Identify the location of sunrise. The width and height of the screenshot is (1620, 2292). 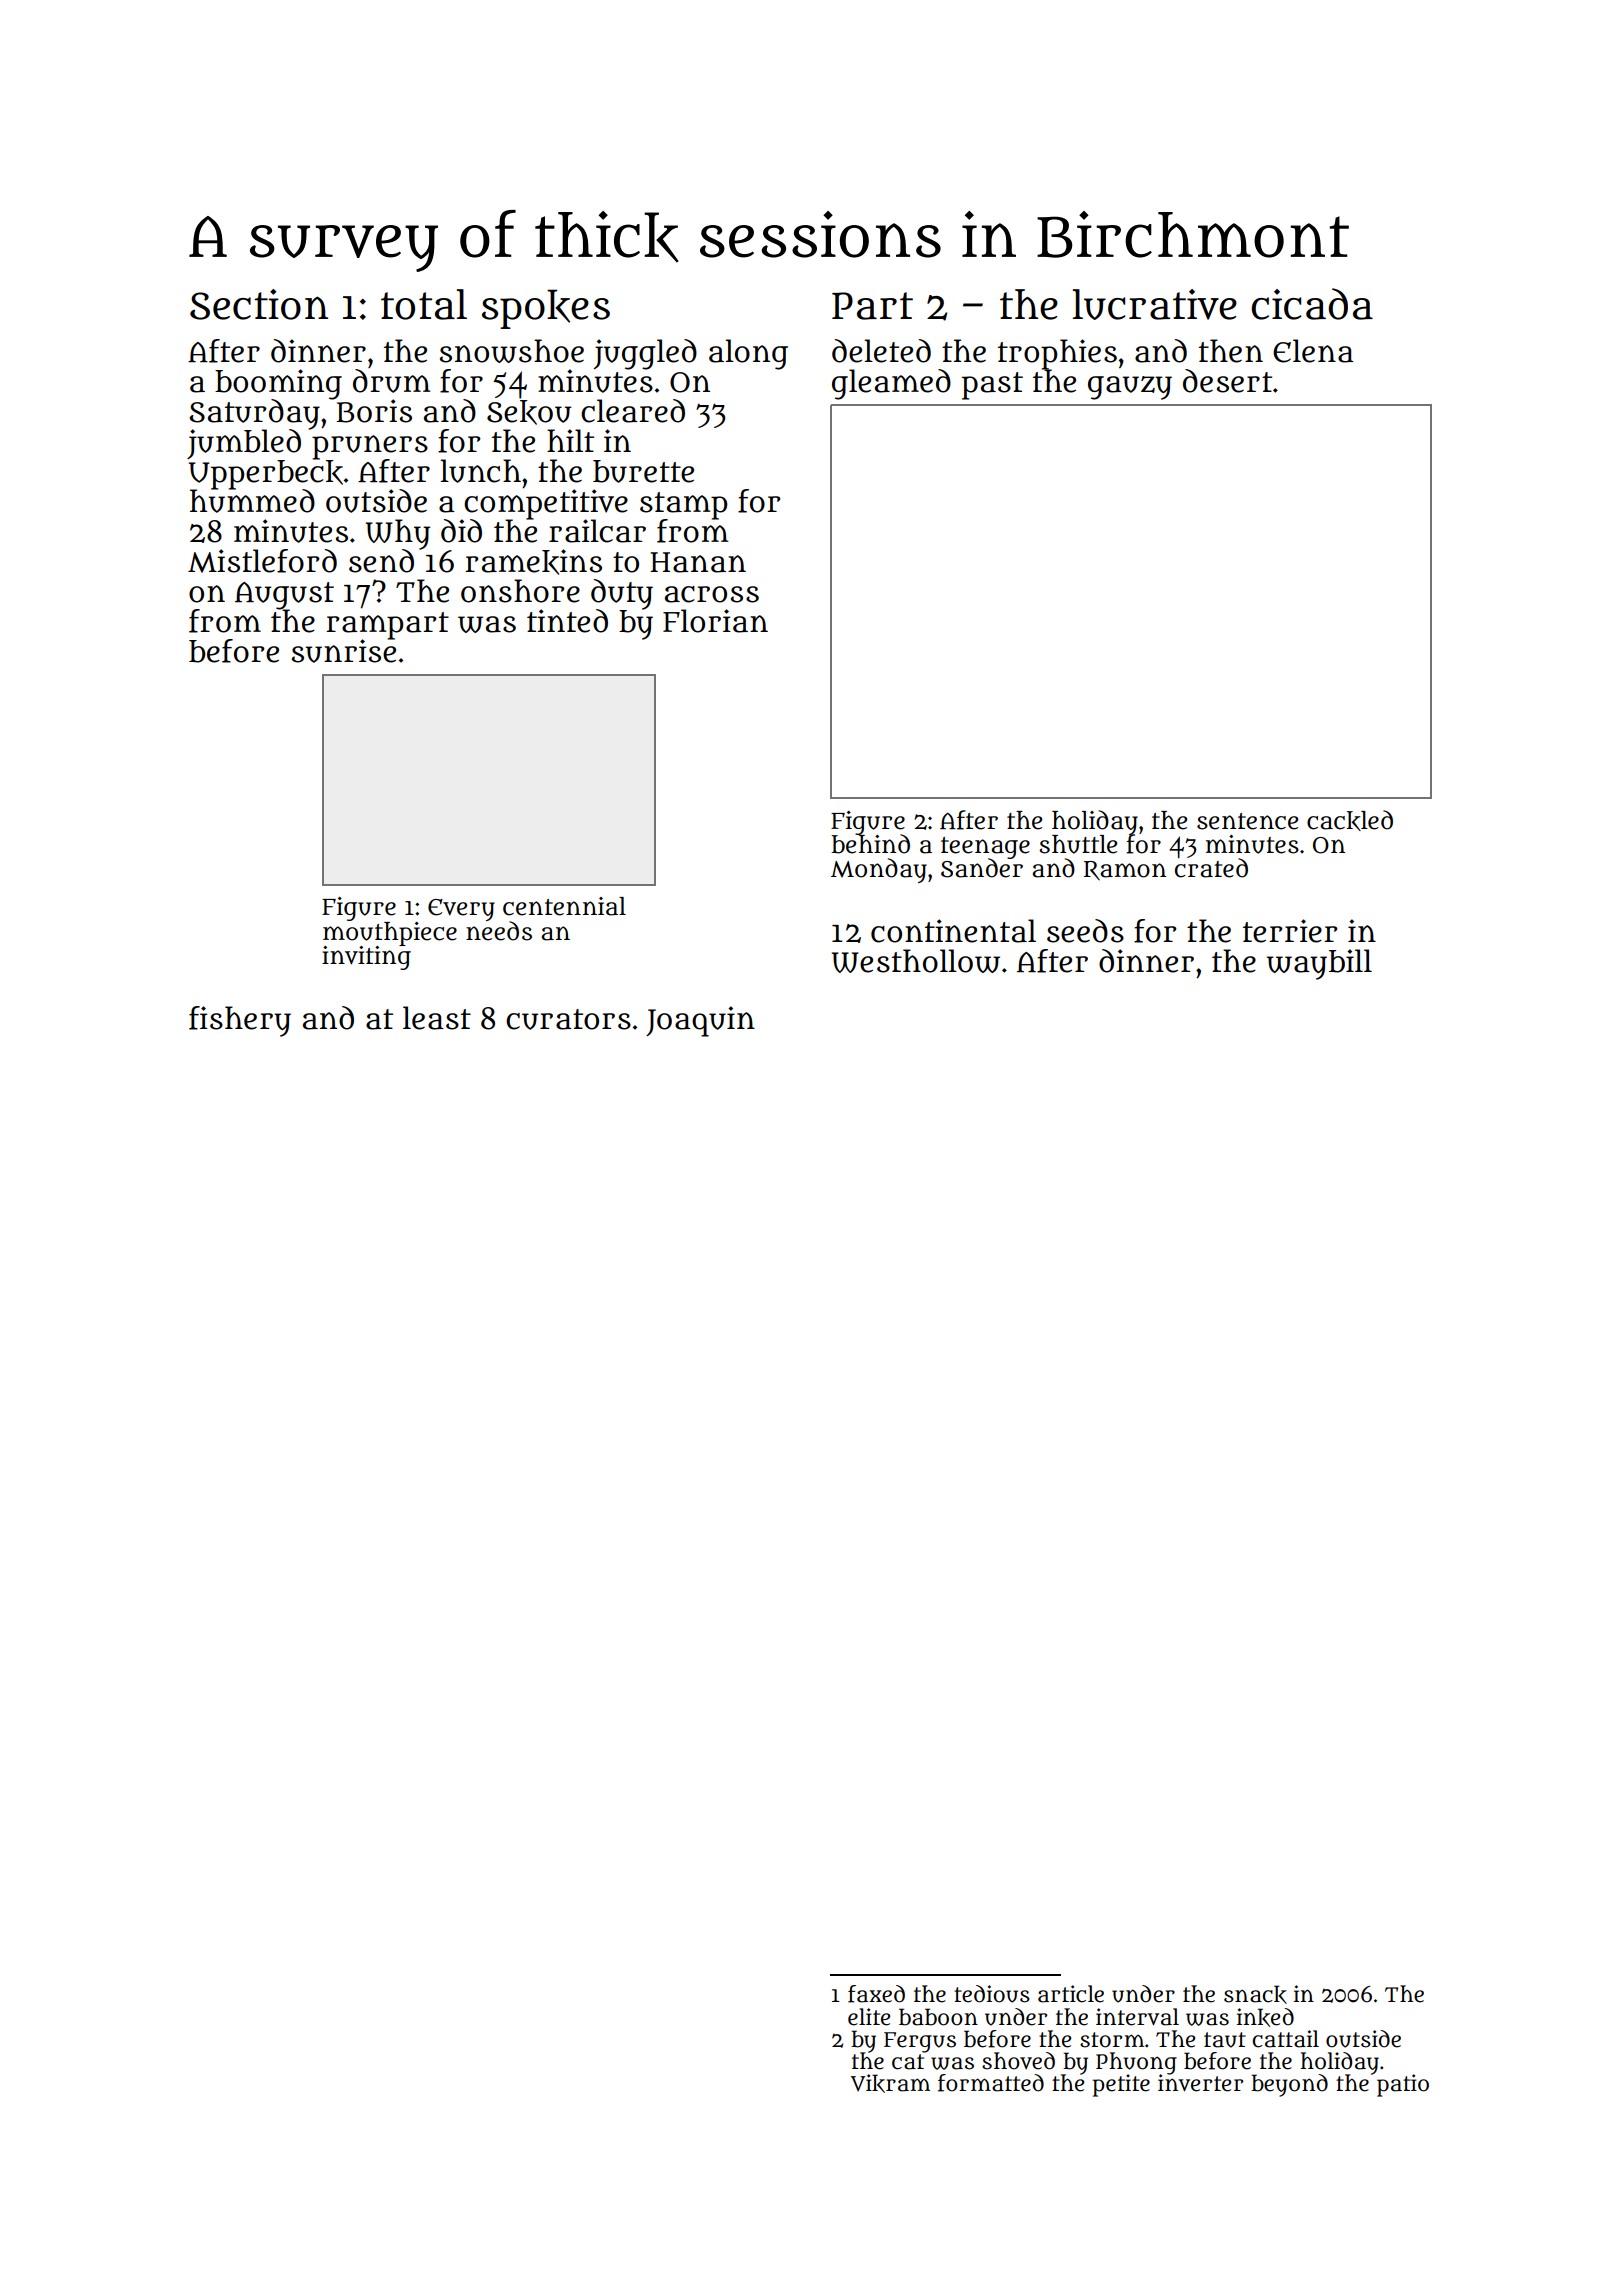
(344, 651).
